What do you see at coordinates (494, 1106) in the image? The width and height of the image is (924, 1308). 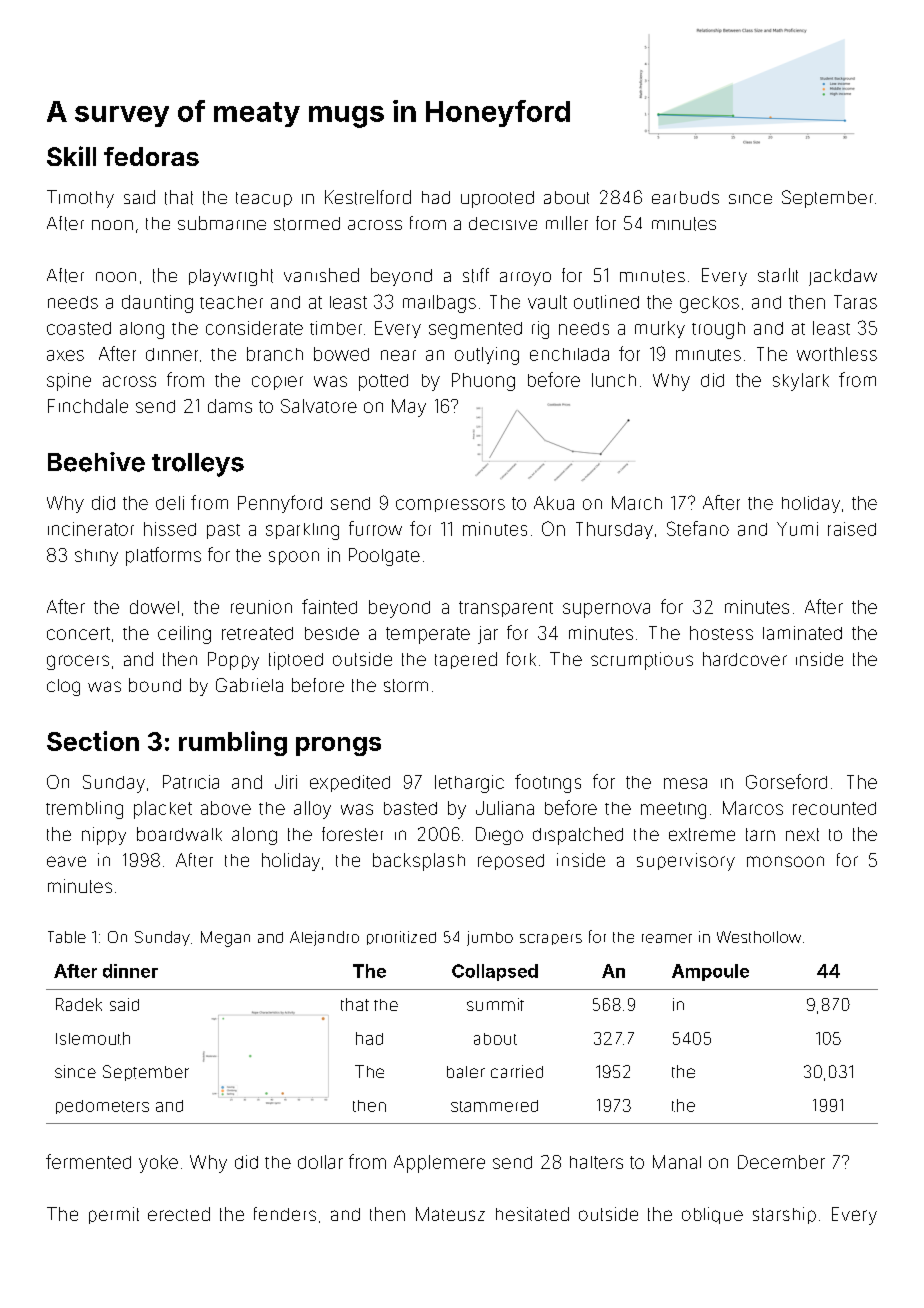 I see `stammered` at bounding box center [494, 1106].
